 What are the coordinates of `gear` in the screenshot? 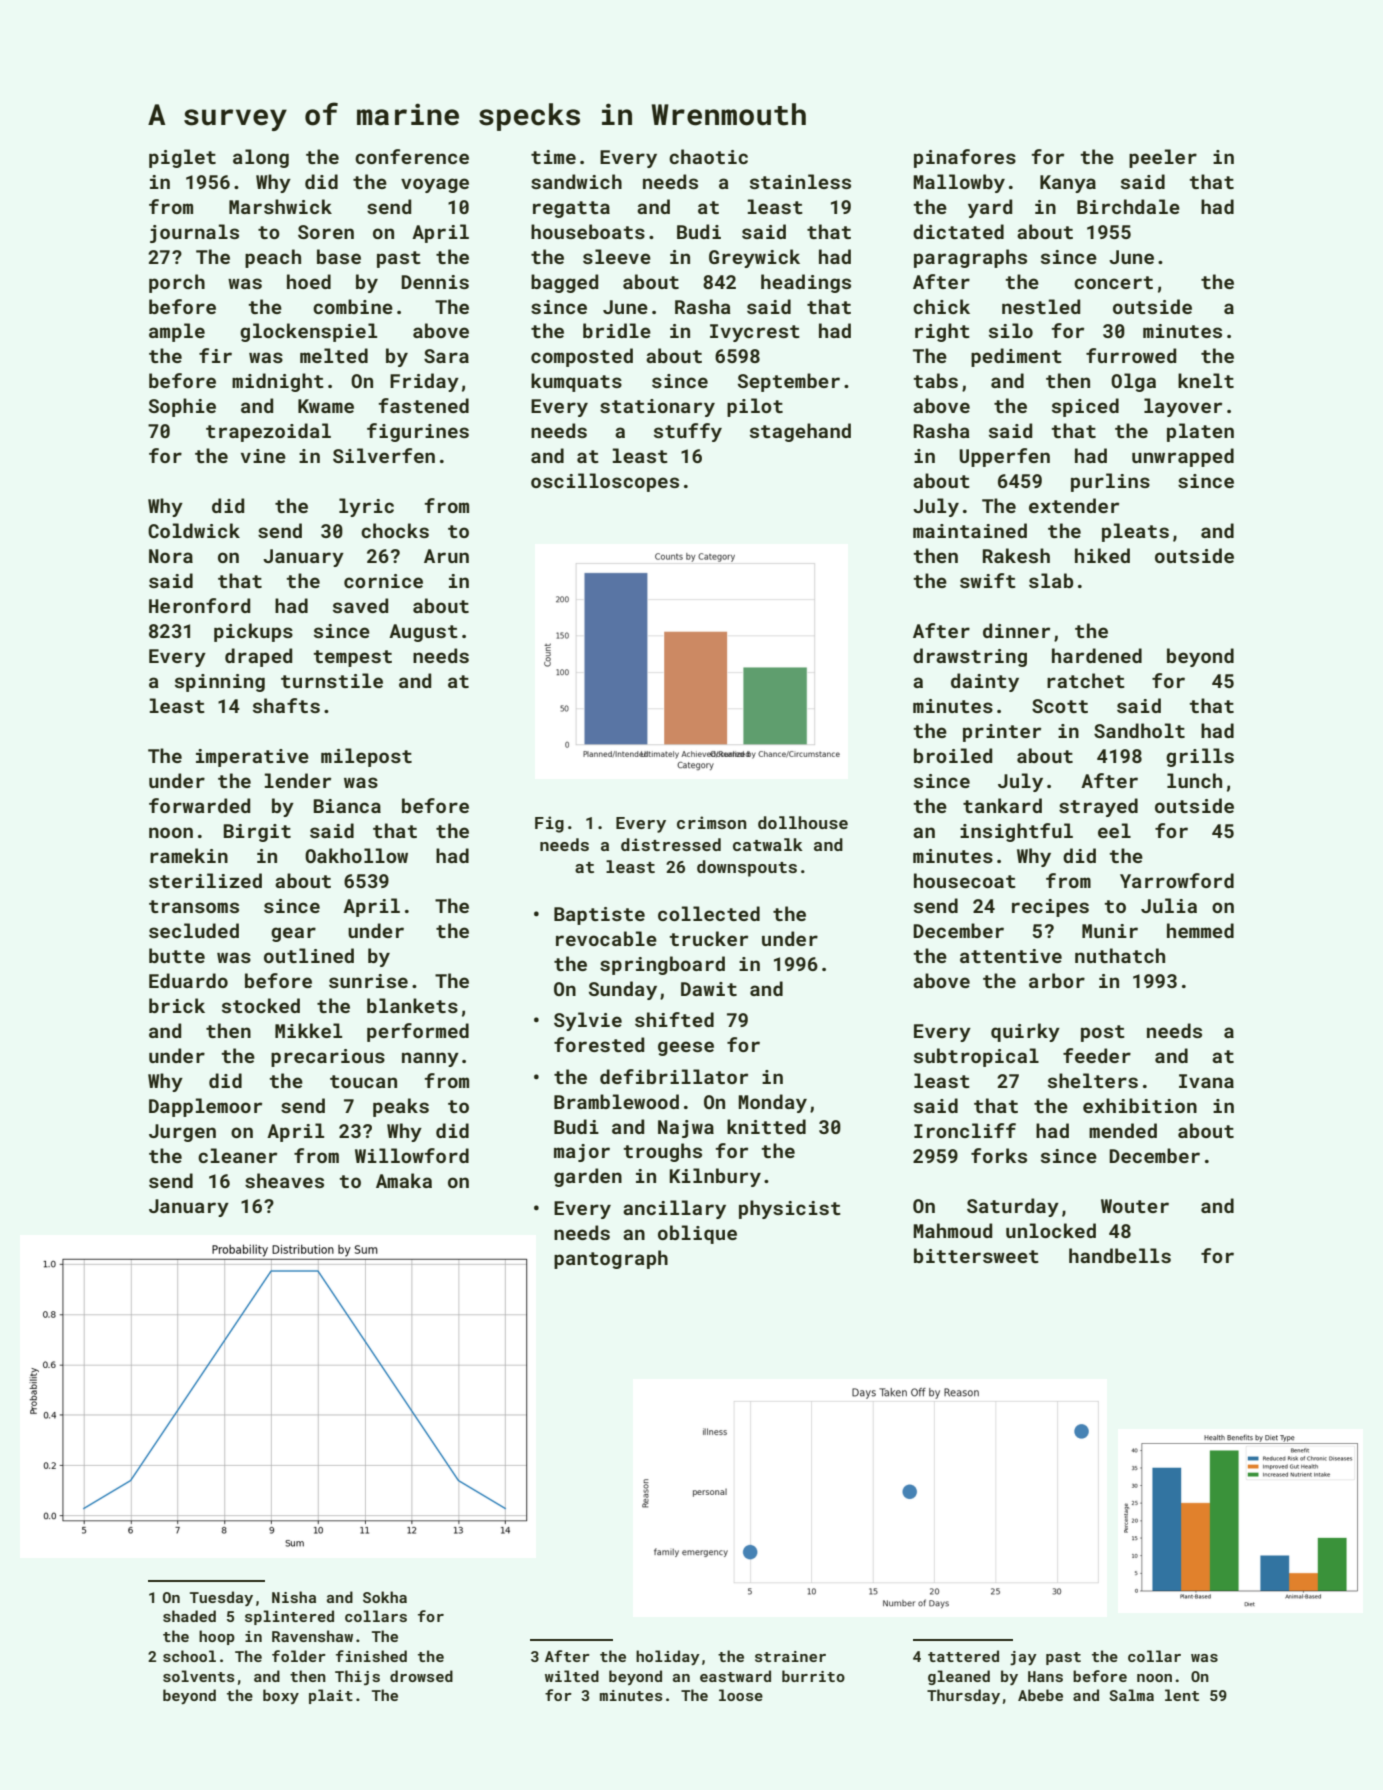 It's located at (293, 934).
